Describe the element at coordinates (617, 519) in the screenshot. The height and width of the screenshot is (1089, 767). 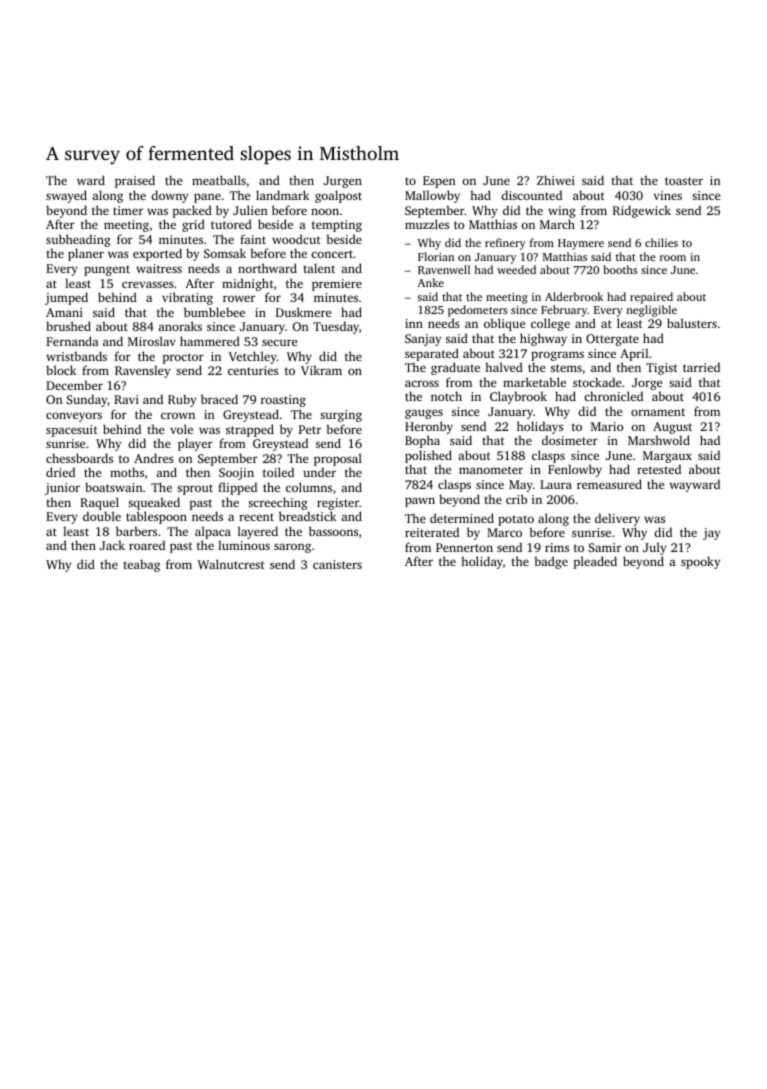
I see `delivery` at that location.
